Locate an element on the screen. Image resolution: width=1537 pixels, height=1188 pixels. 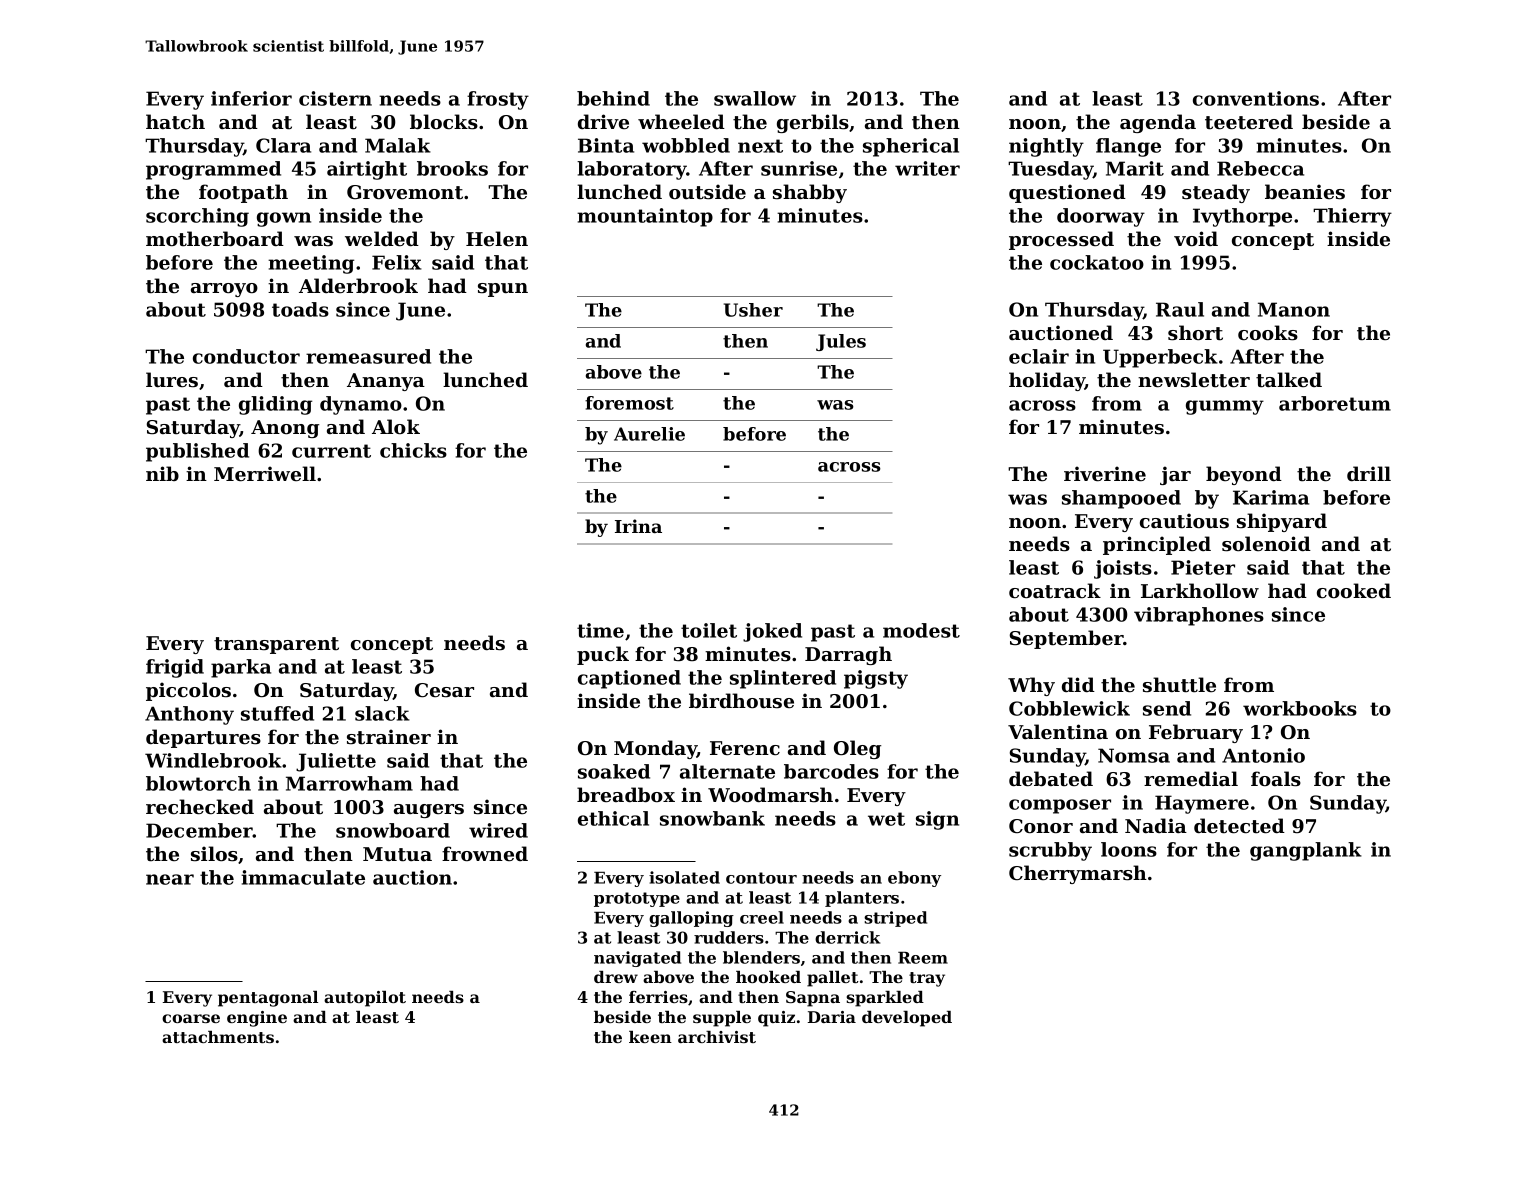
autopilot is located at coordinates (365, 999).
